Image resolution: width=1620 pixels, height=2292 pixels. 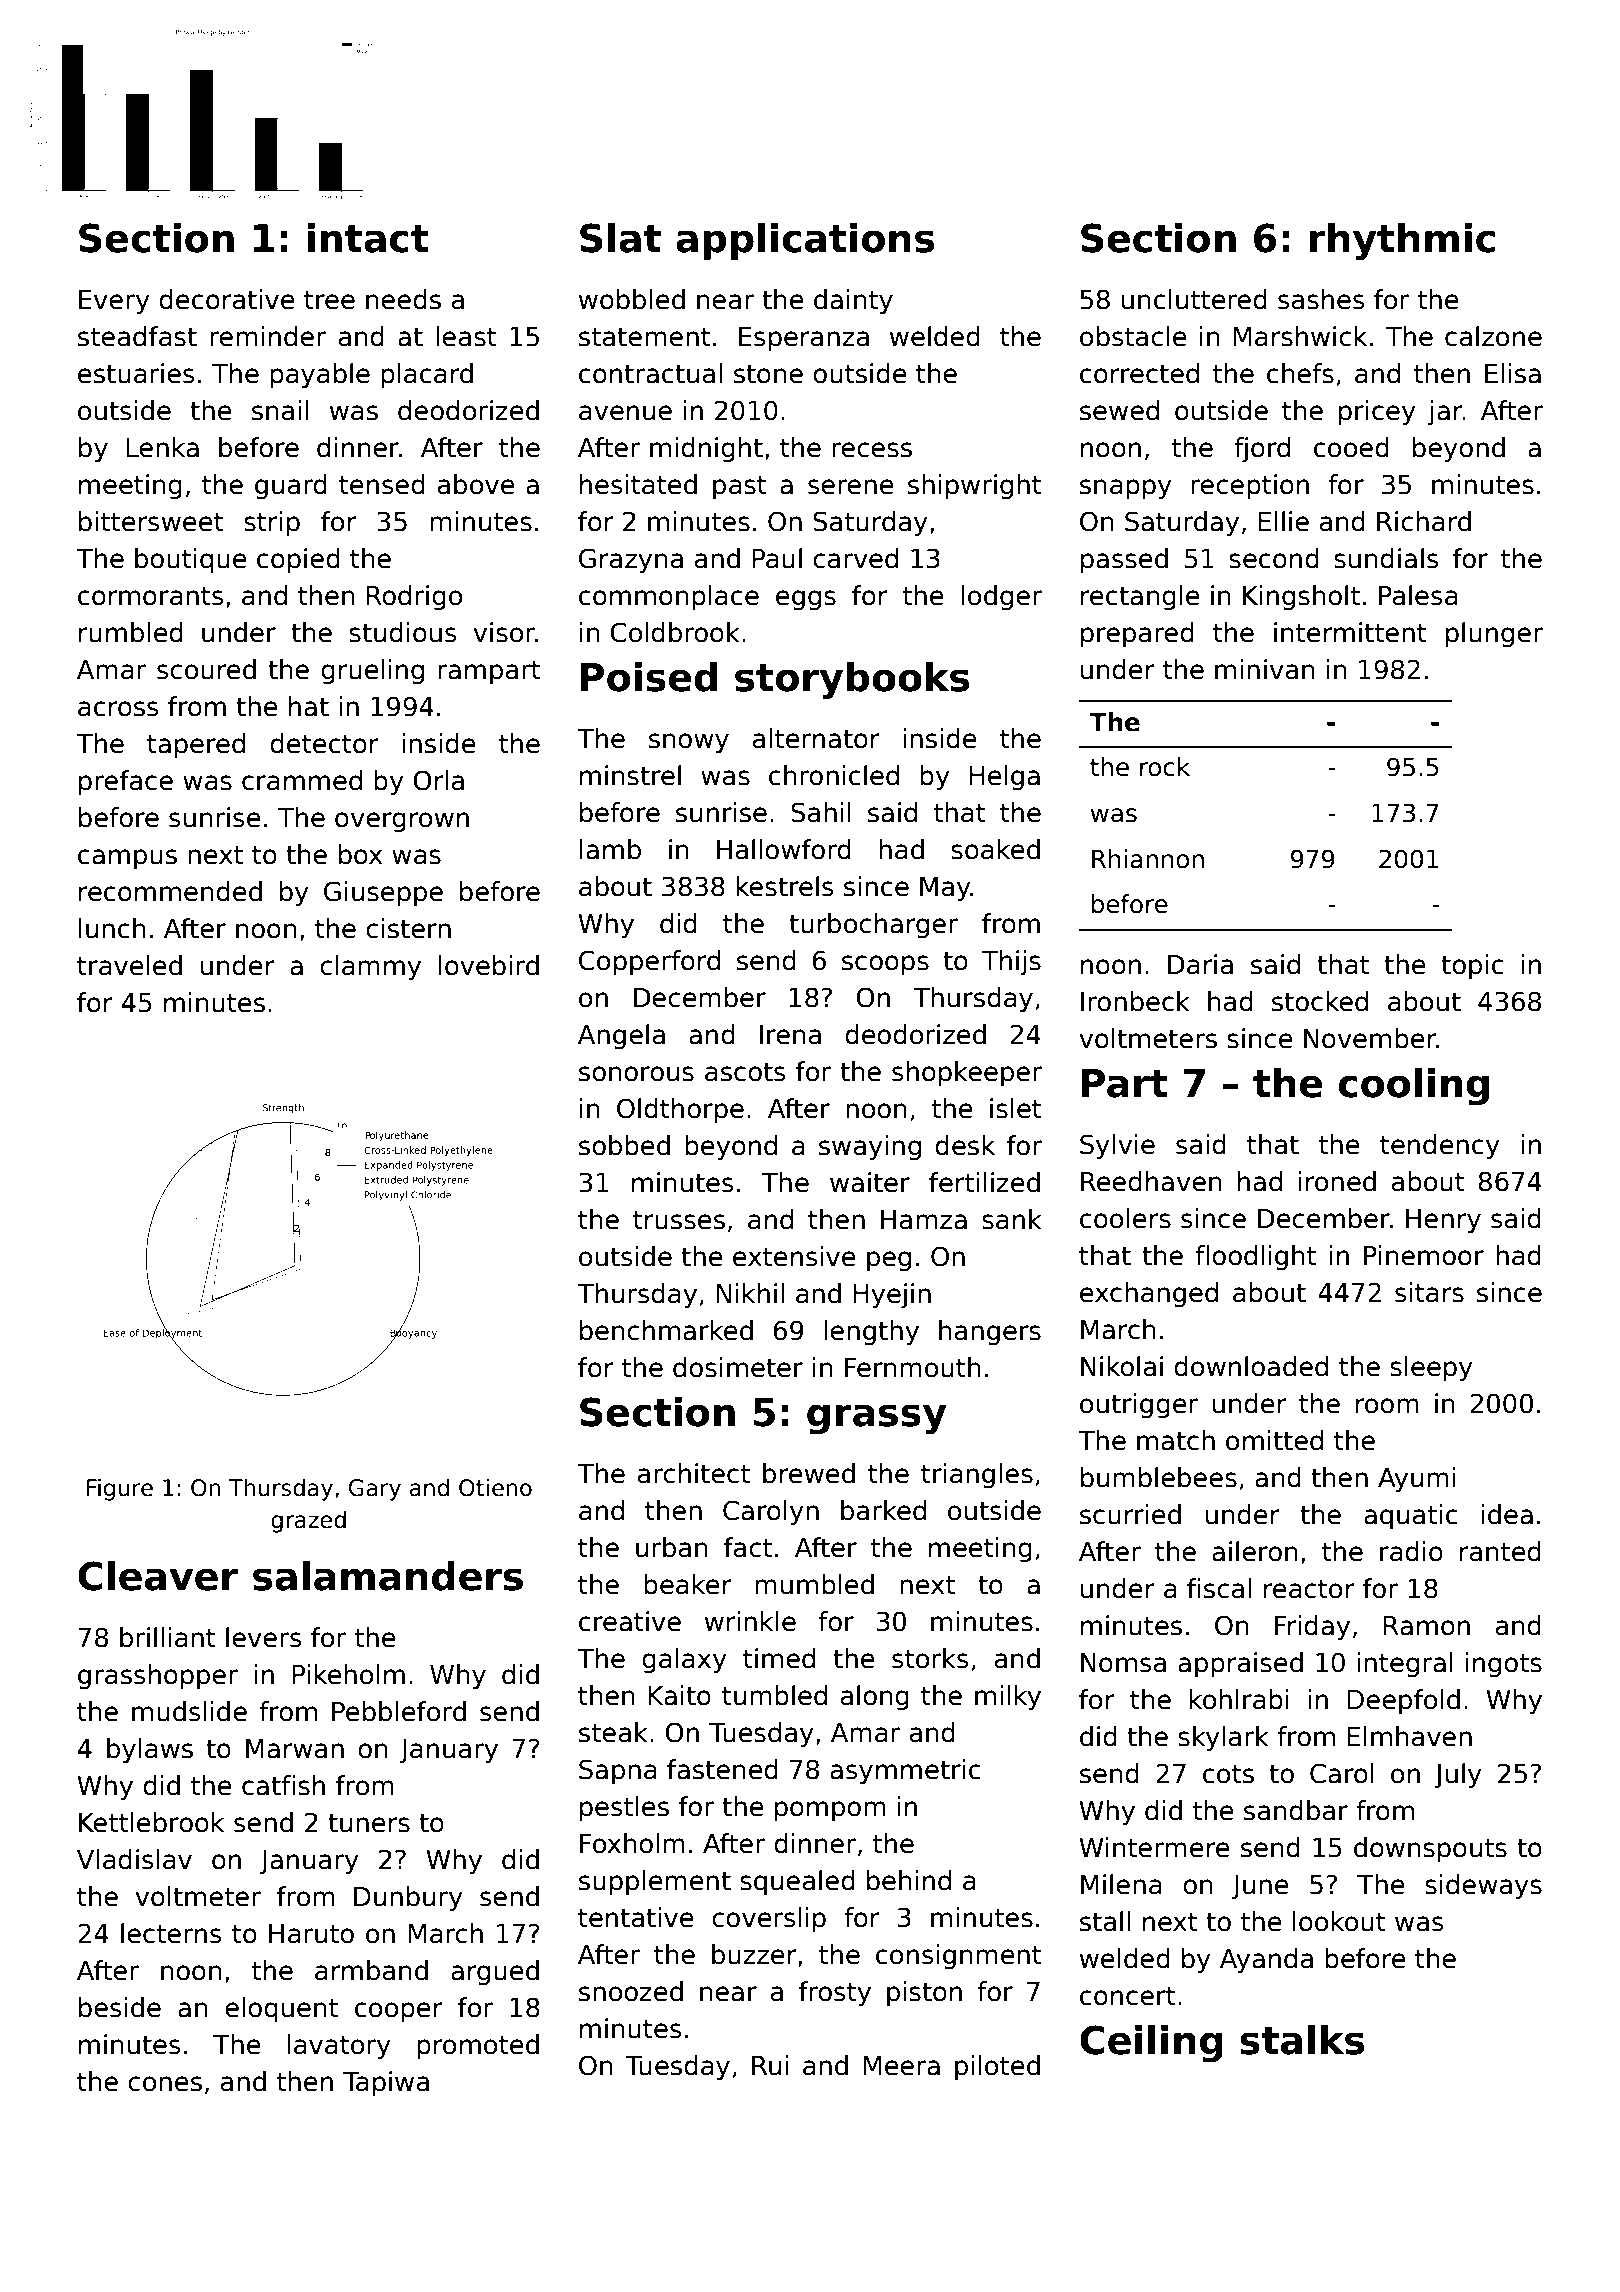 What do you see at coordinates (129, 965) in the image?
I see `traveled` at bounding box center [129, 965].
